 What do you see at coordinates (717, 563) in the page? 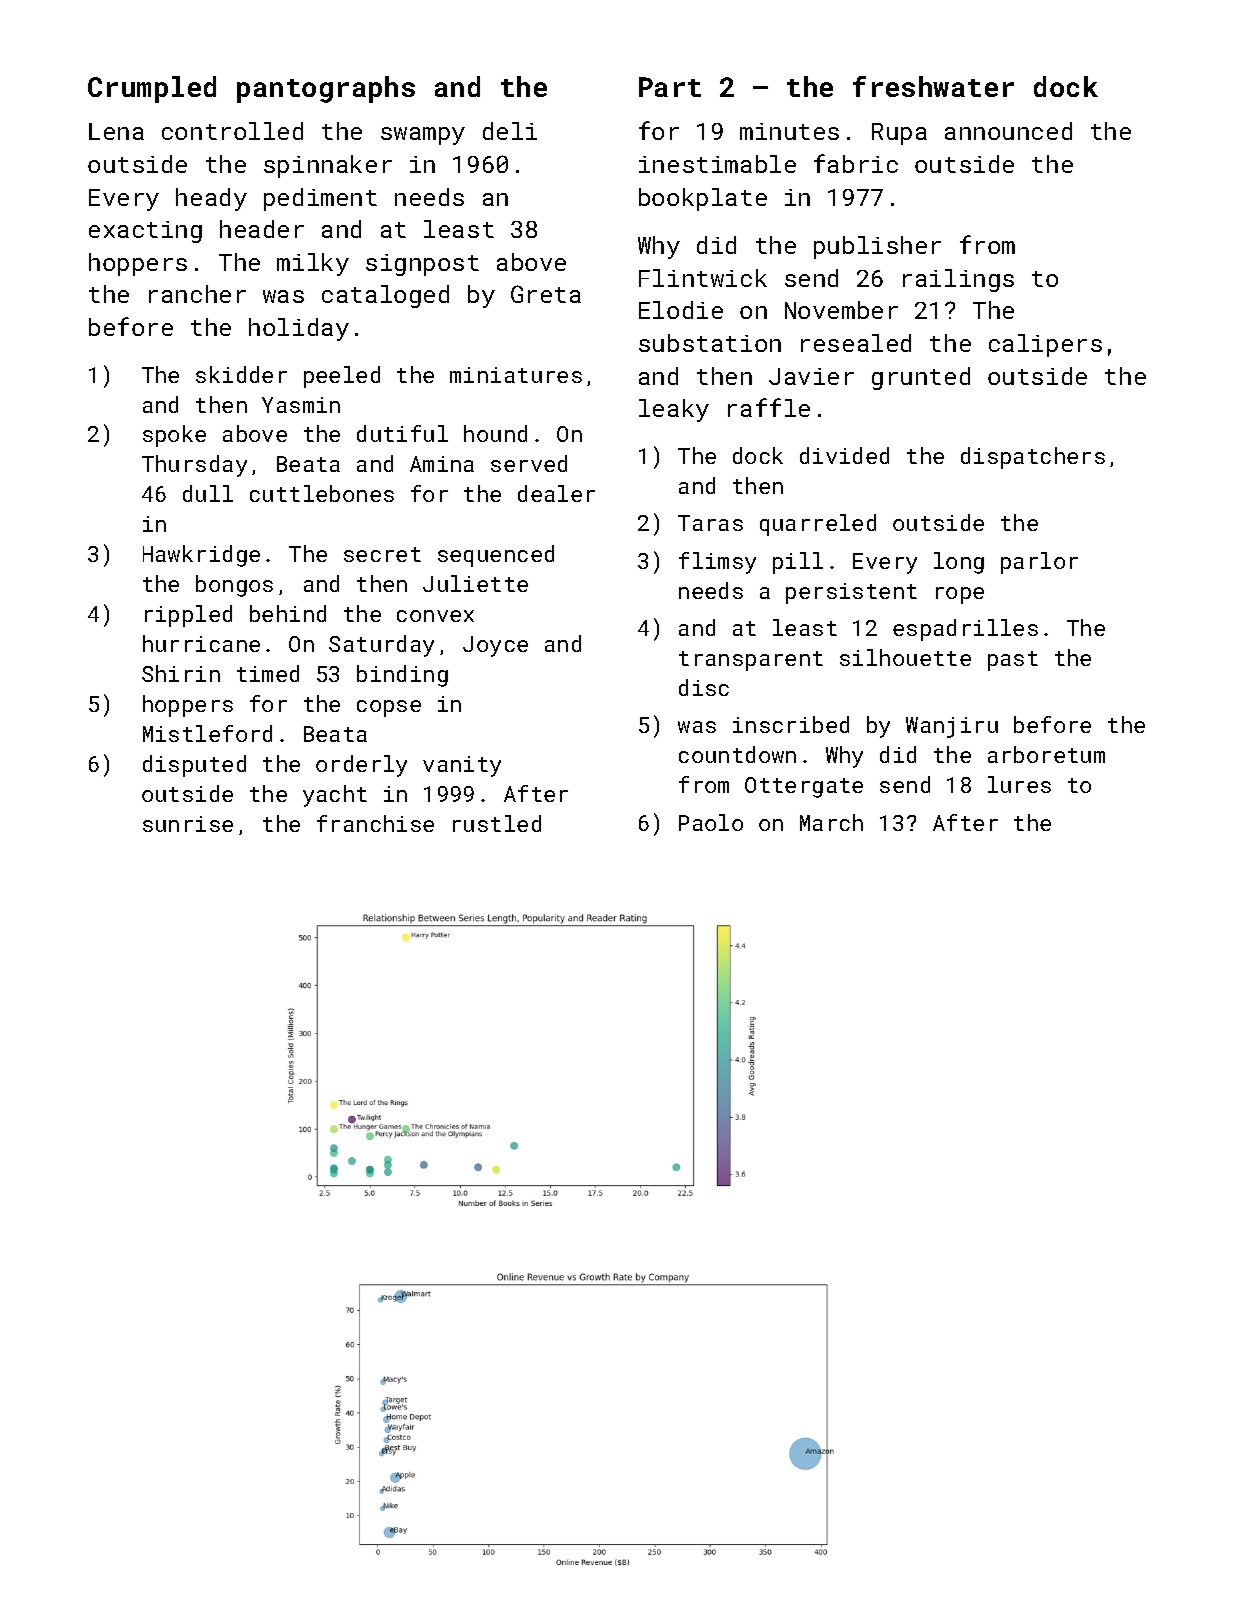
I see `flimsy` at bounding box center [717, 563].
